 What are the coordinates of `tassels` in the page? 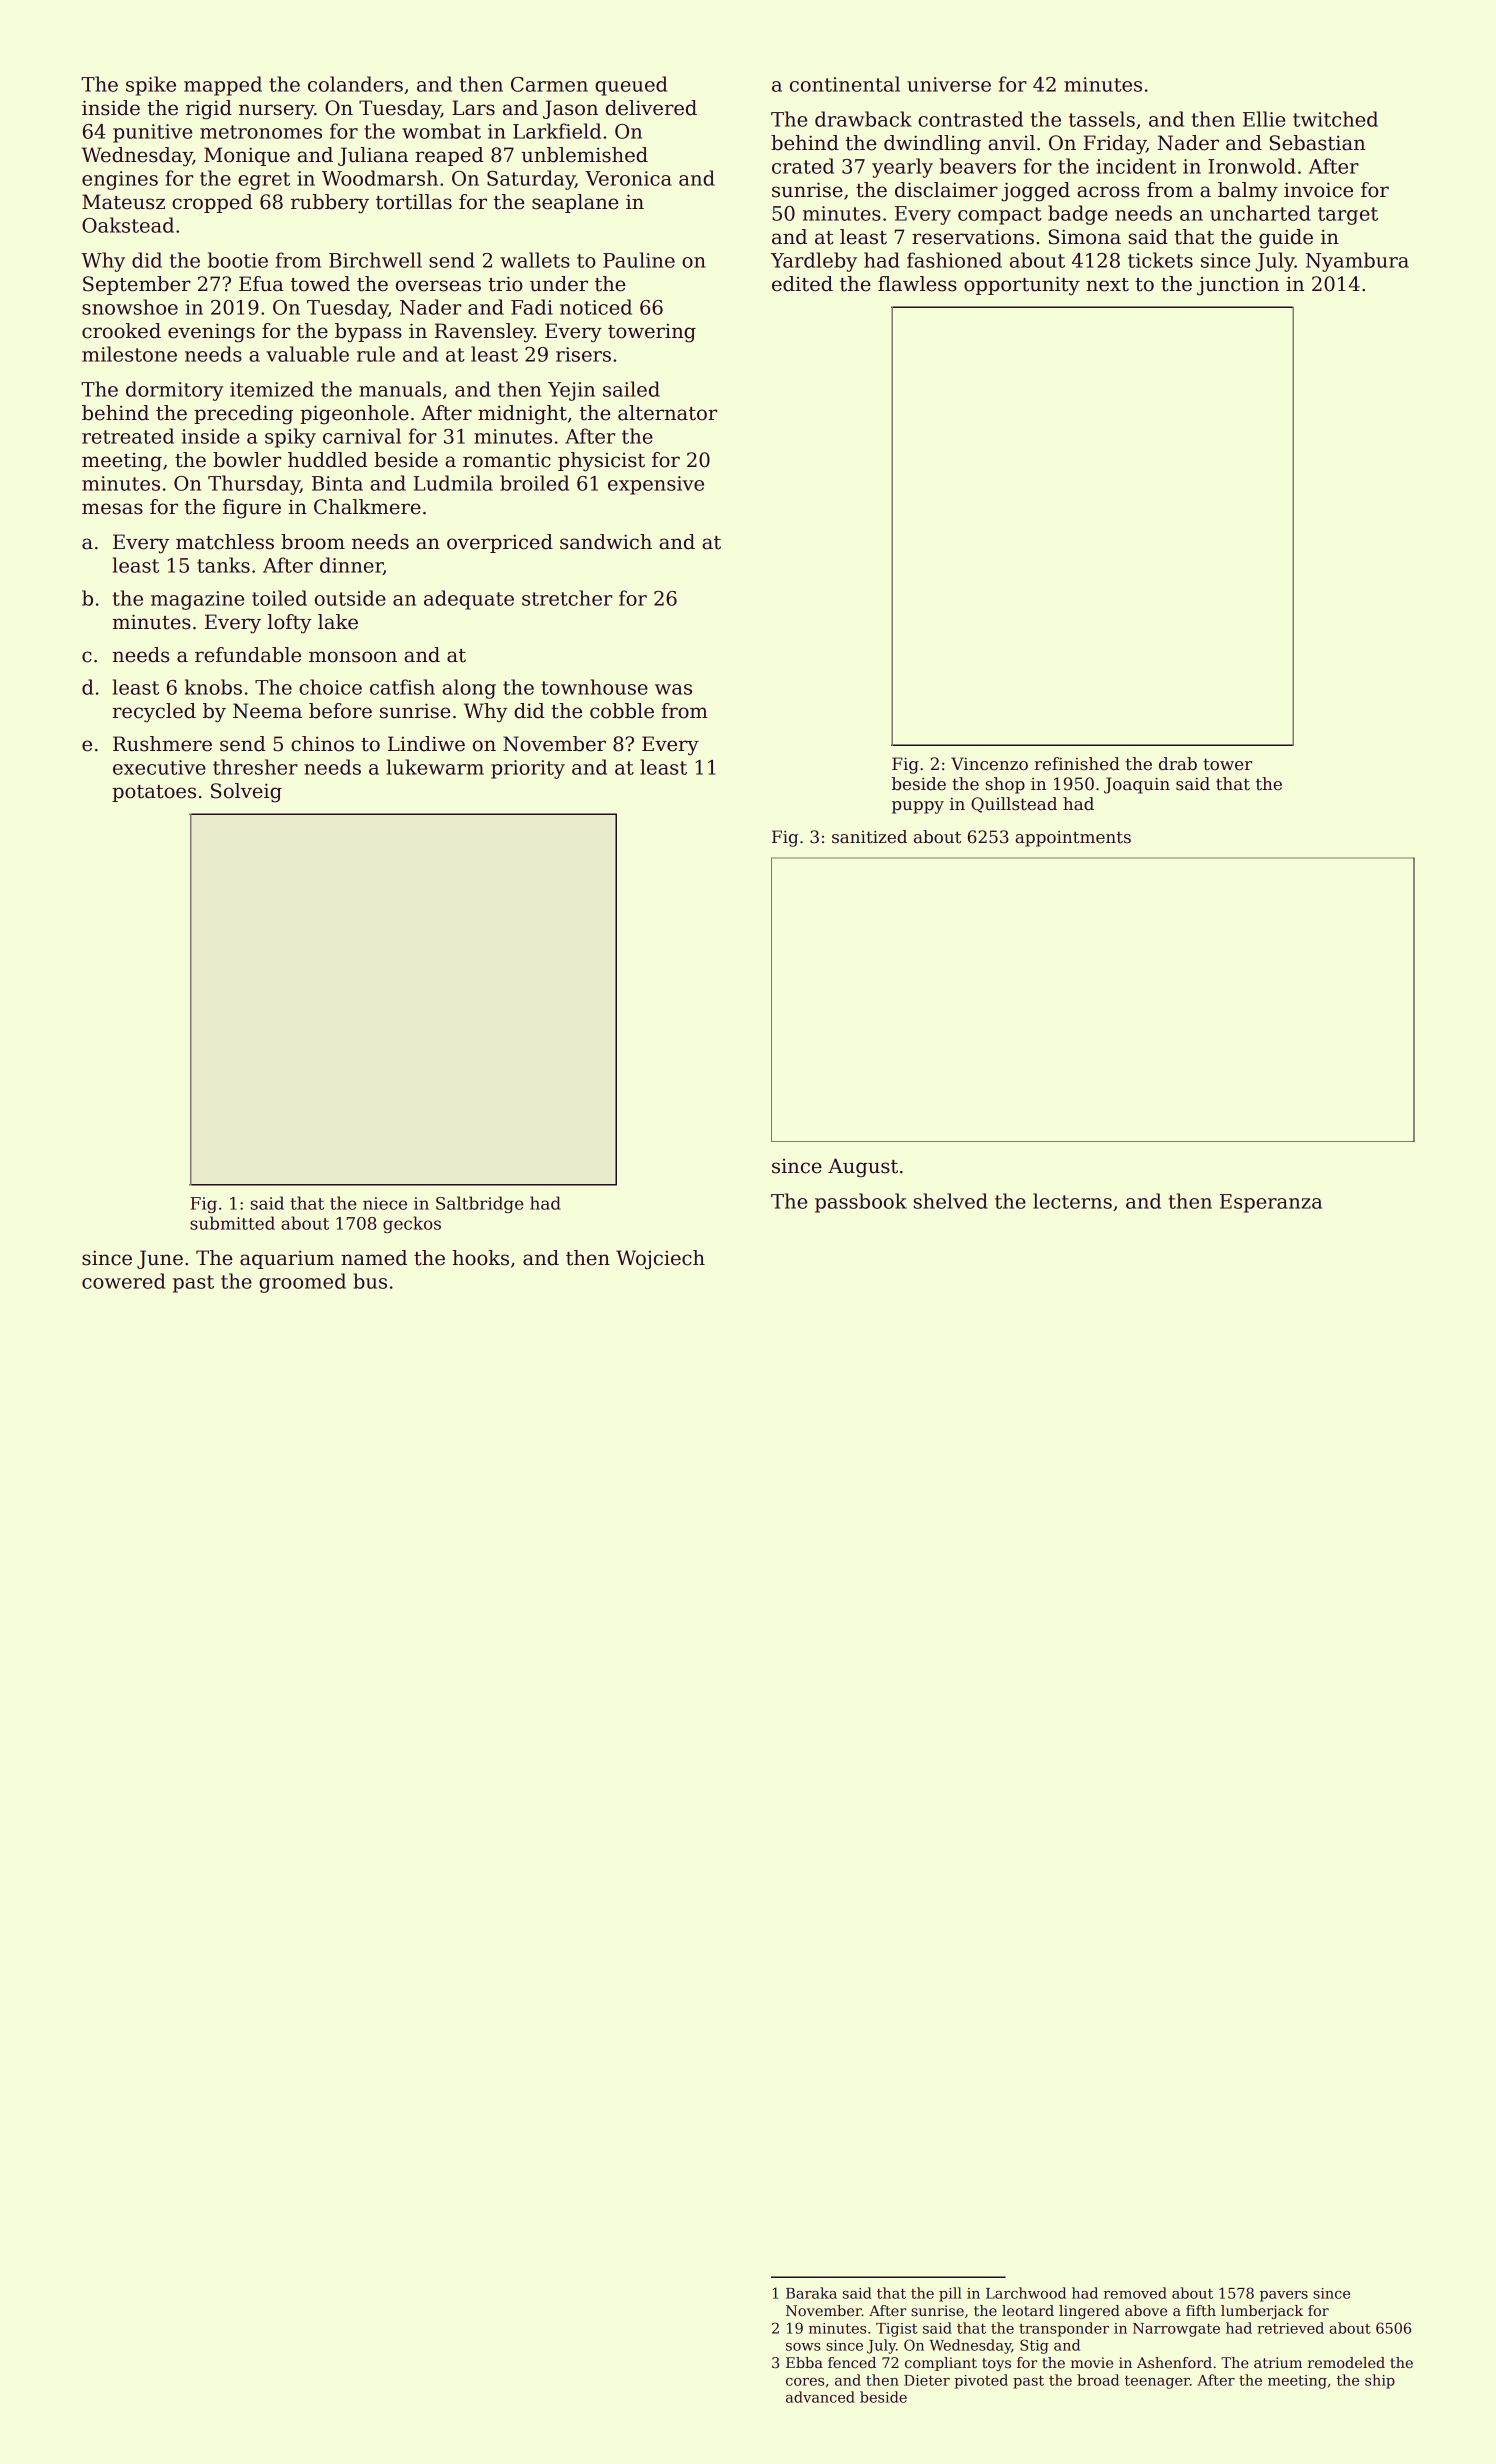 It's located at (1102, 119).
